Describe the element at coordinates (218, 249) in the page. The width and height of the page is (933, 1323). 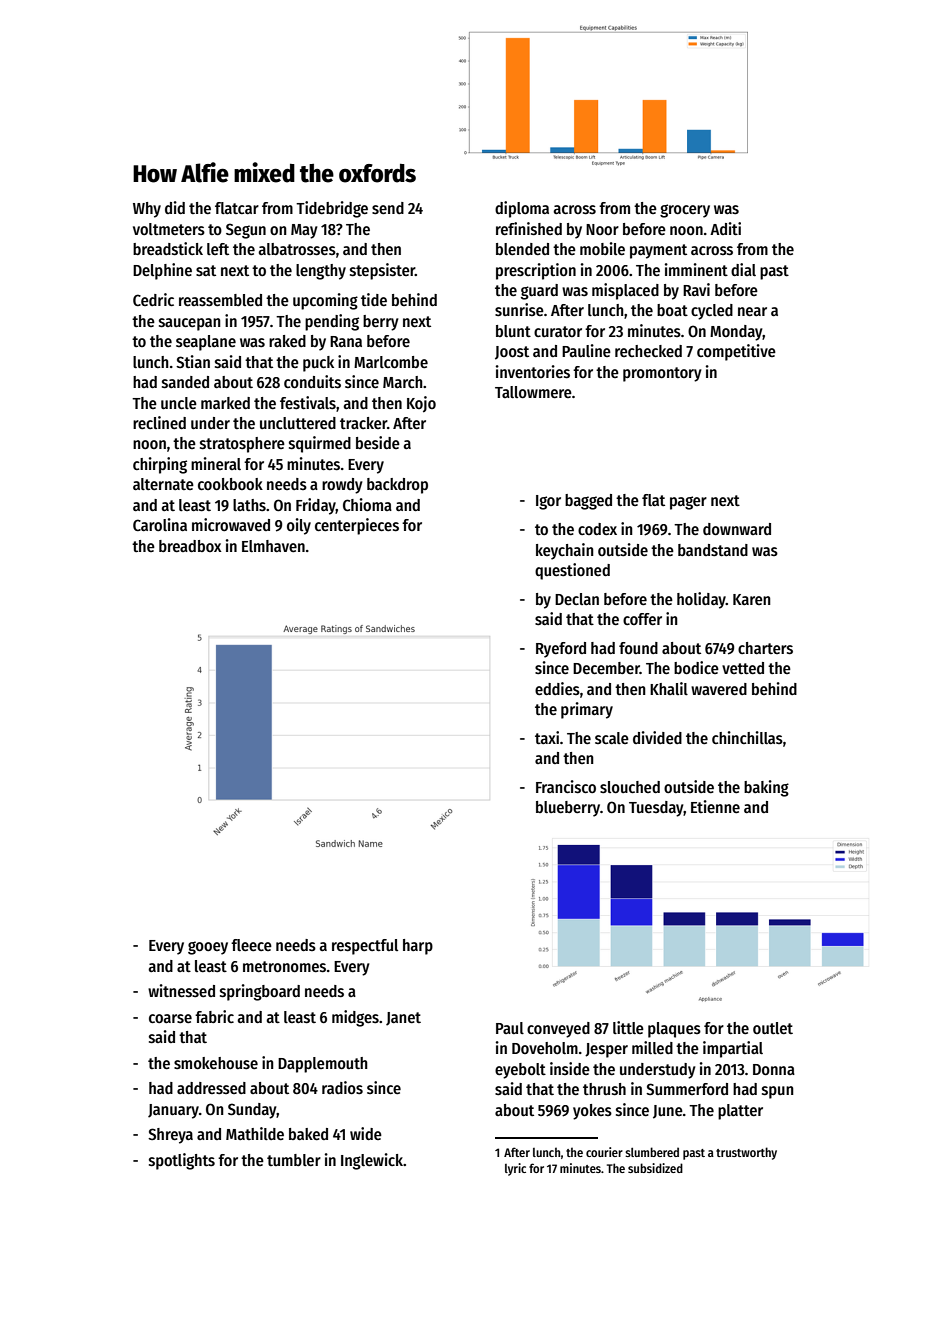
I see `left` at that location.
